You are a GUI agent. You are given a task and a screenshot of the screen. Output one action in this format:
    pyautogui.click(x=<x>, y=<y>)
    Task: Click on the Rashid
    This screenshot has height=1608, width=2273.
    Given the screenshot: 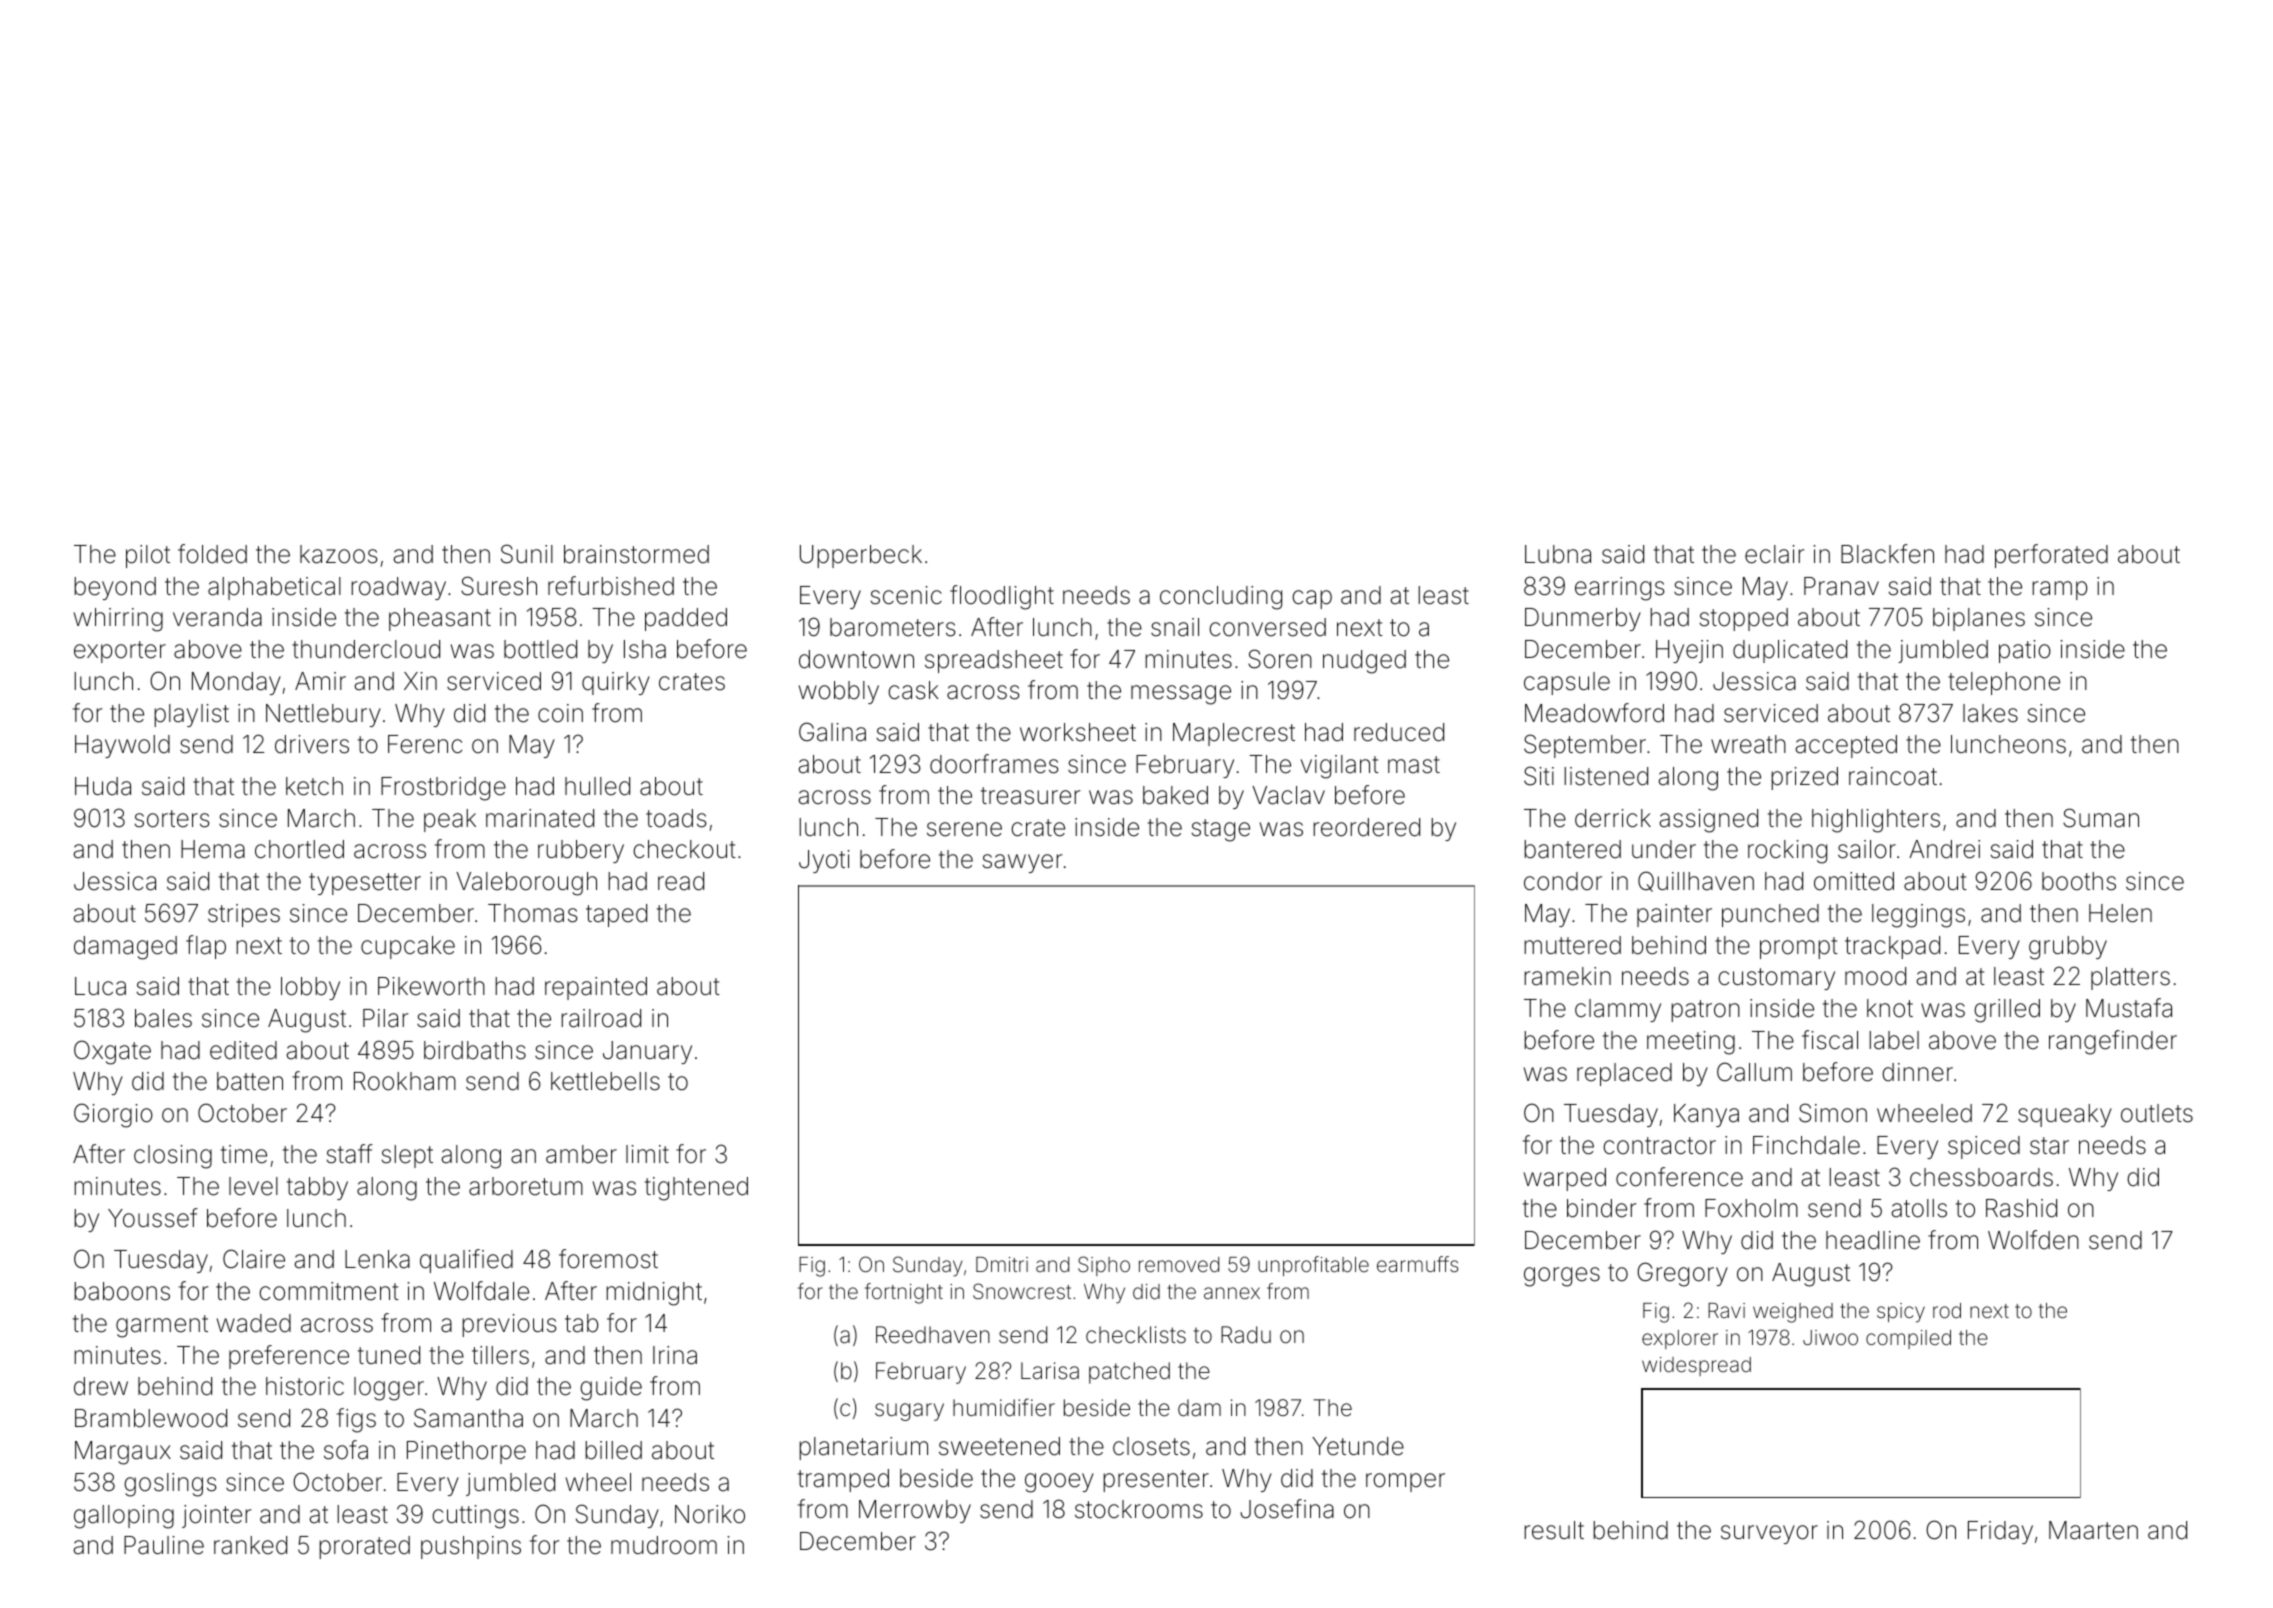 What is the action you would take?
    pyautogui.click(x=2021, y=1208)
